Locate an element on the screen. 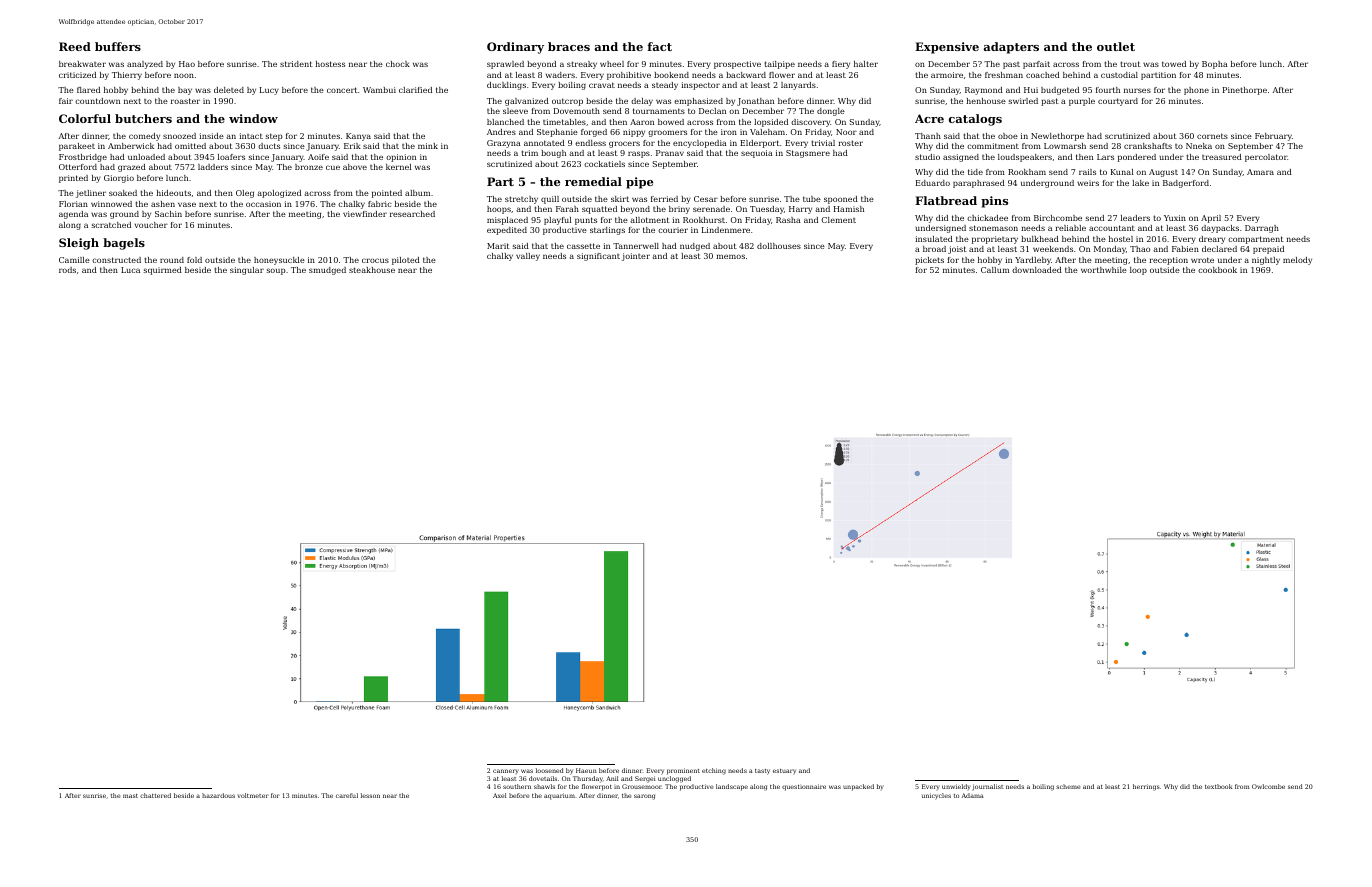  spooned is located at coordinates (841, 200).
